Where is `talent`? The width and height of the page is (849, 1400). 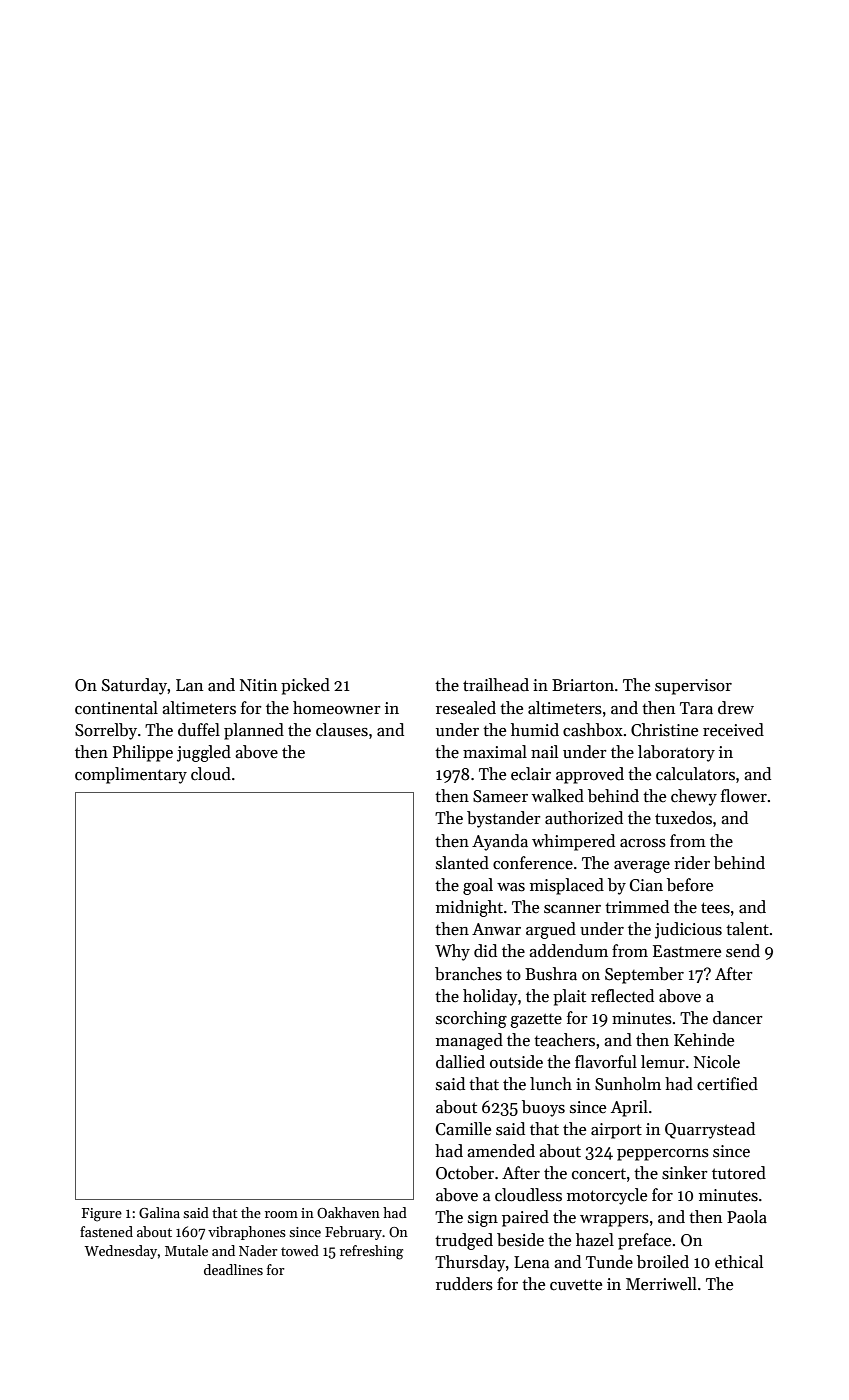
talent is located at coordinates (747, 929).
